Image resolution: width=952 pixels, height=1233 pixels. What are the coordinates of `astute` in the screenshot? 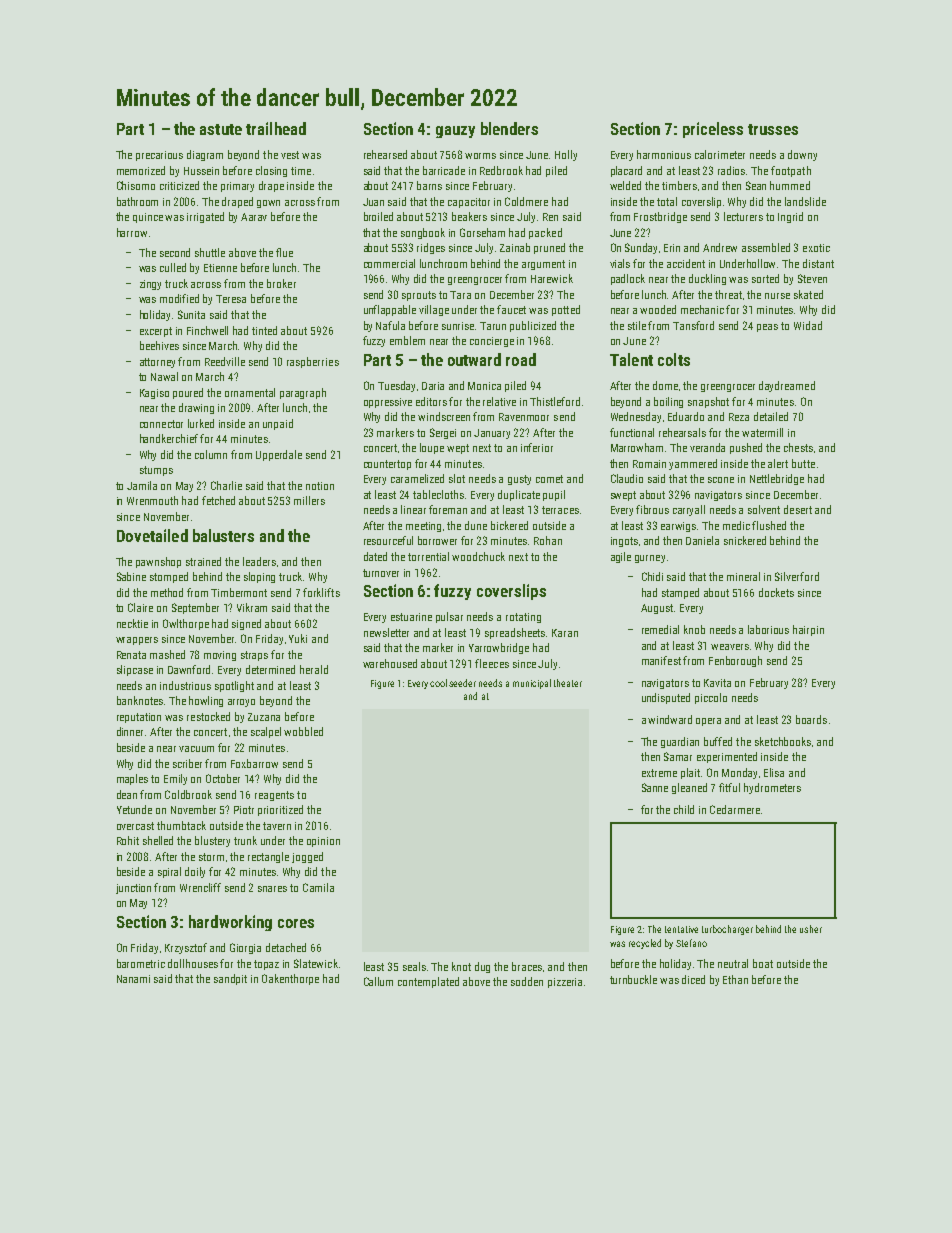 It's located at (221, 129).
